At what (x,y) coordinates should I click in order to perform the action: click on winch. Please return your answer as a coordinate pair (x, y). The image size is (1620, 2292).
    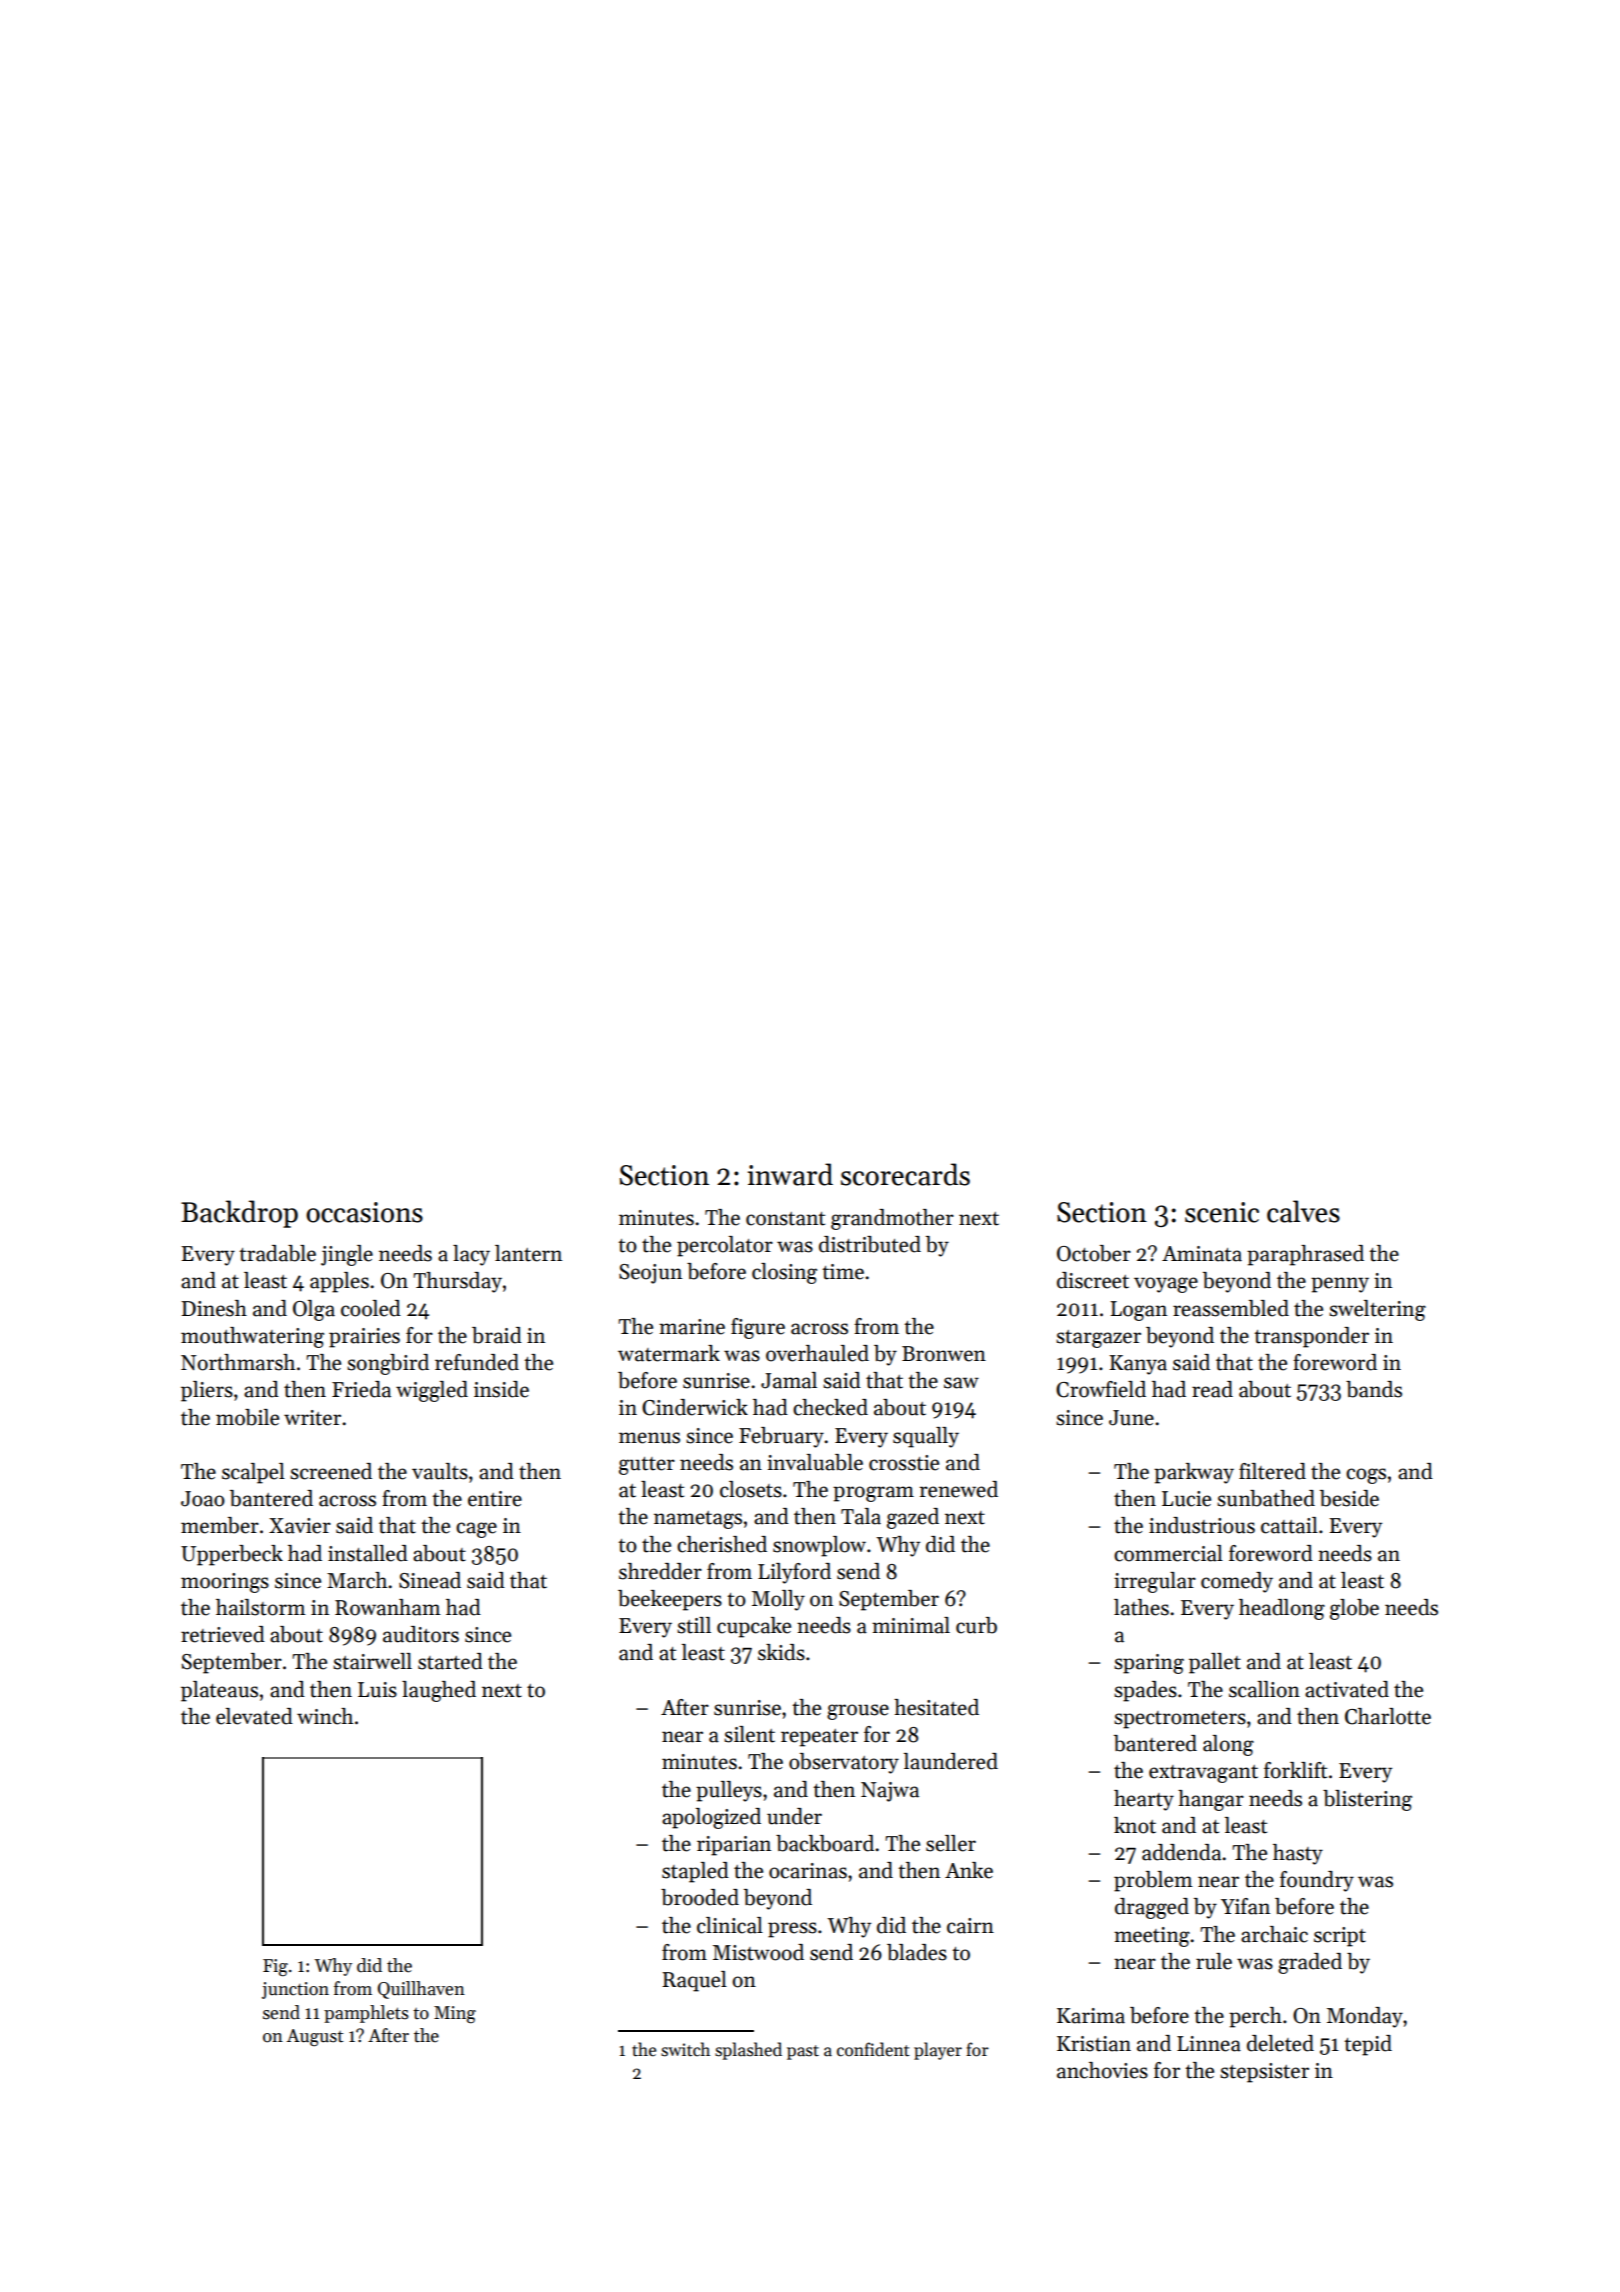
    Looking at the image, I should click on (325, 1716).
